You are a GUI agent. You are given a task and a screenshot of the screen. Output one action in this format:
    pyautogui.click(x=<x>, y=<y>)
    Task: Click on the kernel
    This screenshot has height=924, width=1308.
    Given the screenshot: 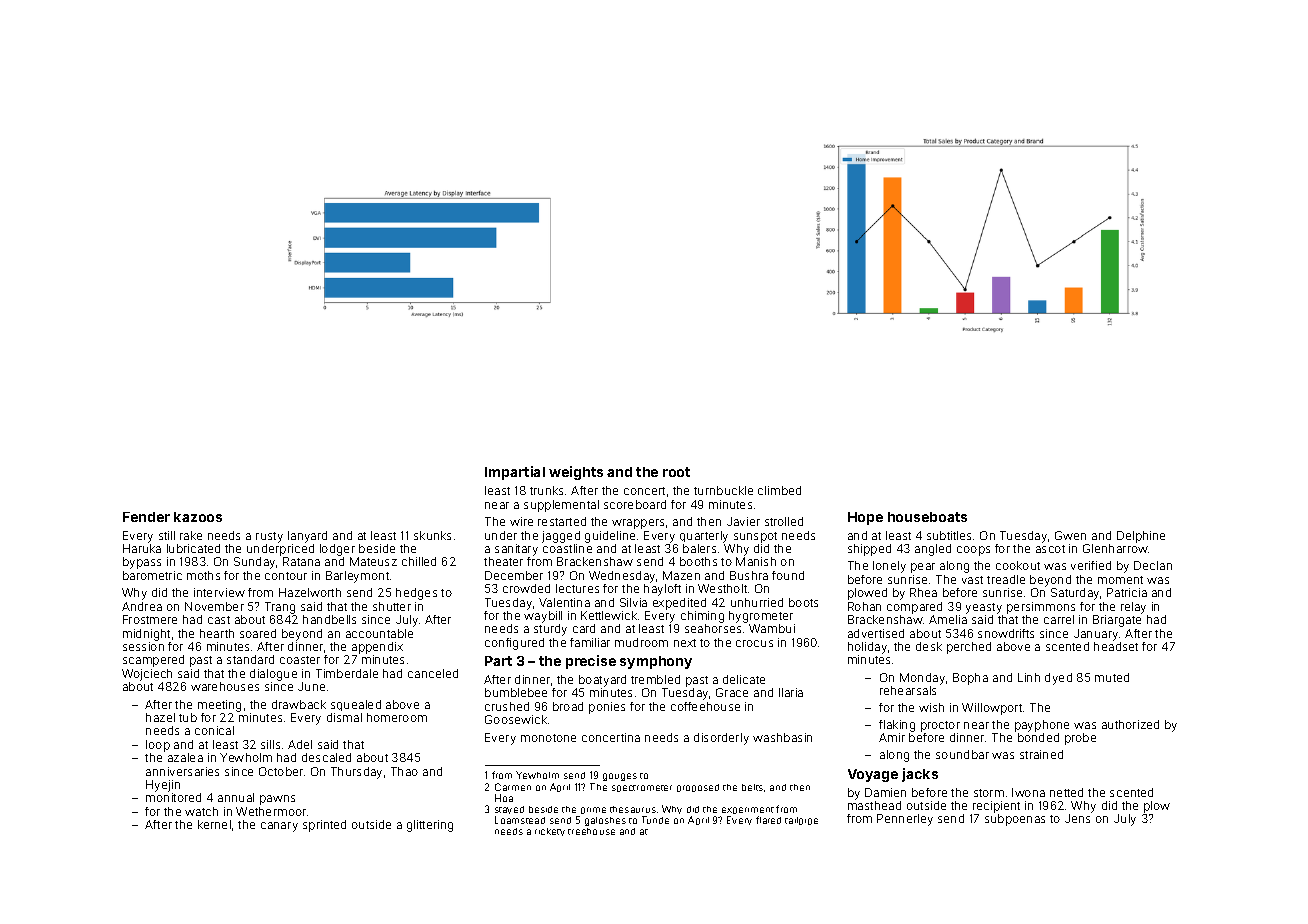 What is the action you would take?
    pyautogui.click(x=214, y=824)
